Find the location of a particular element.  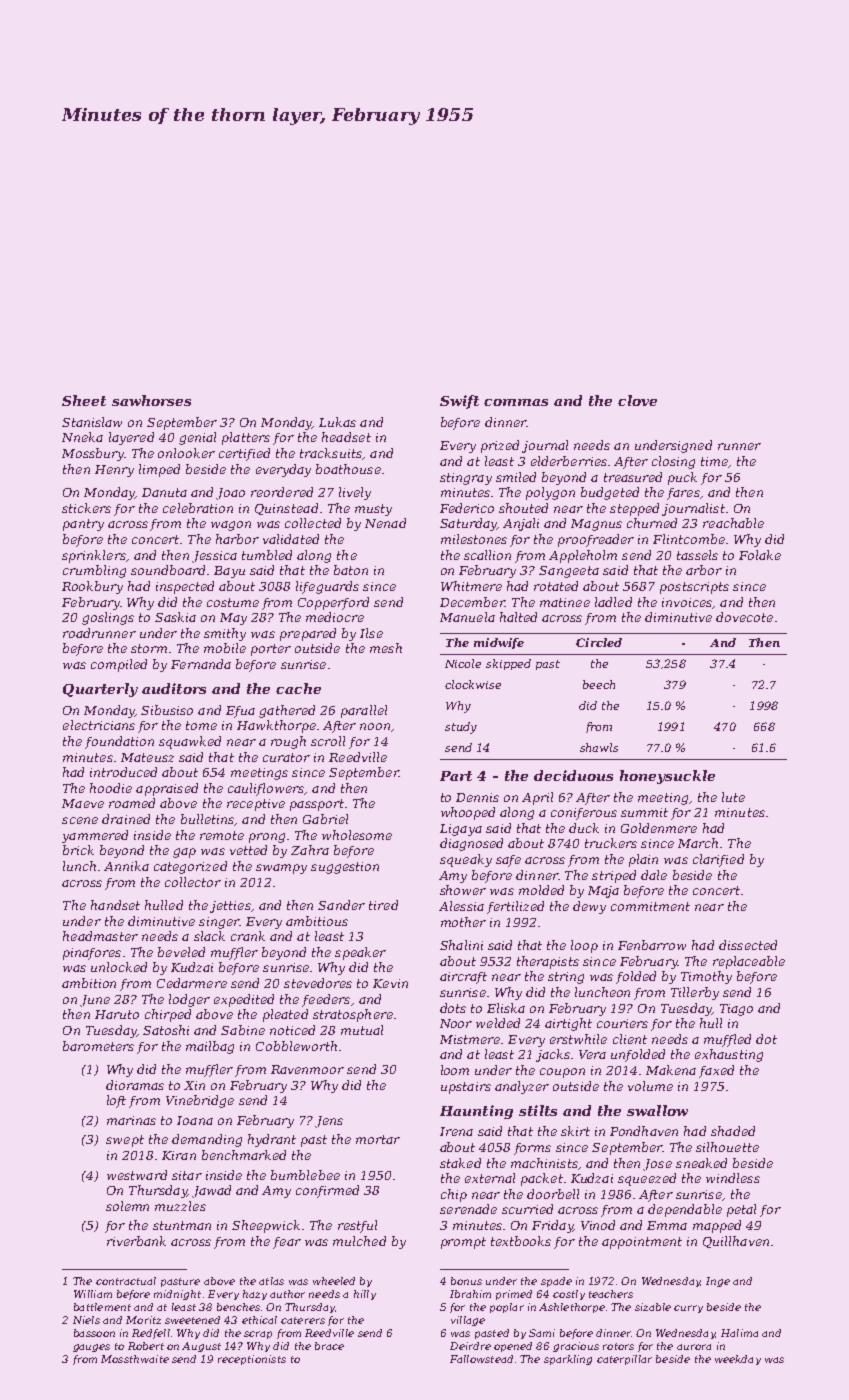

petal is located at coordinates (741, 1210).
